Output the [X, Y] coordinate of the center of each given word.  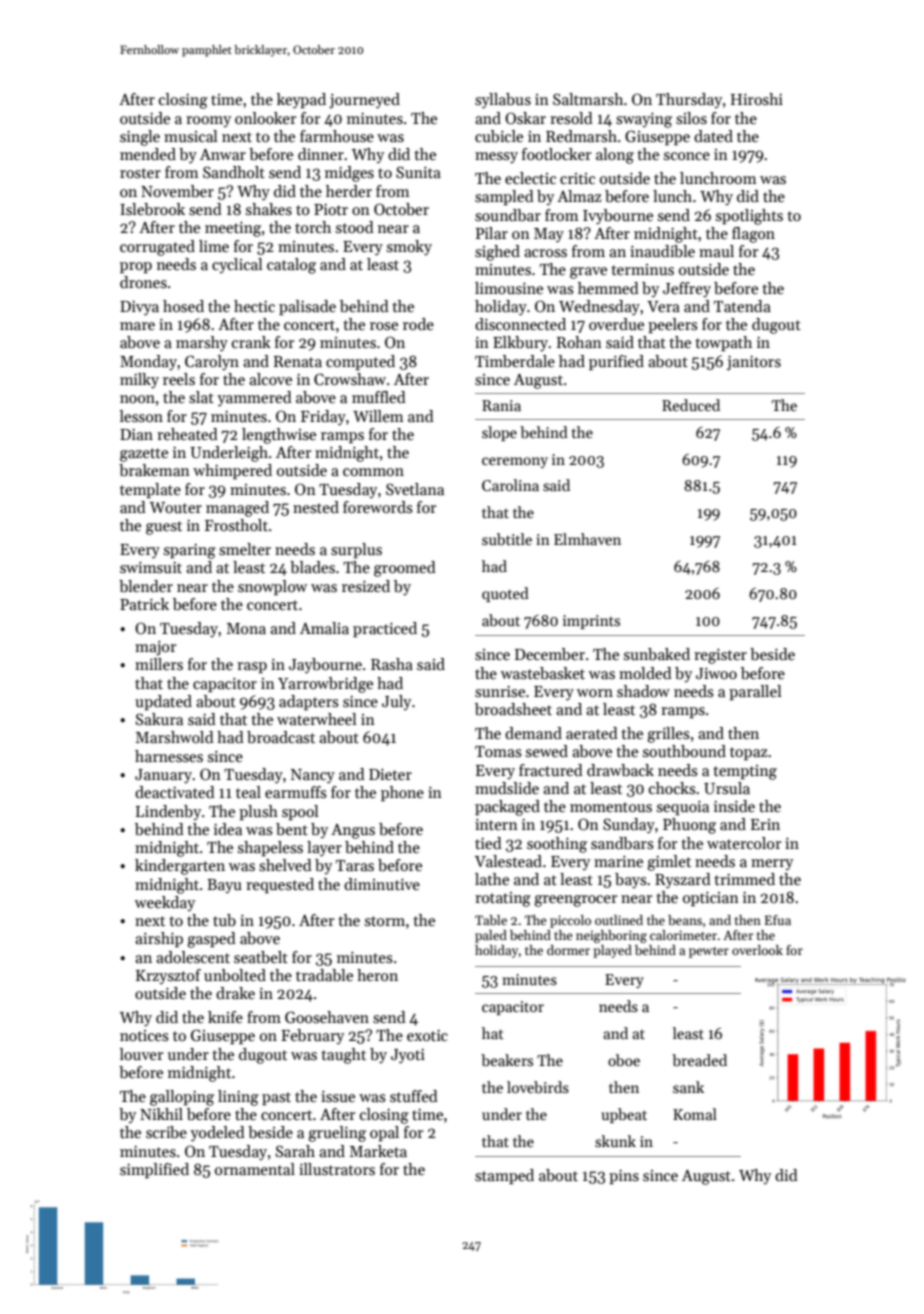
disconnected [520, 324]
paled [491, 936]
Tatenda [742, 306]
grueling [337, 1134]
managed [237, 509]
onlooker [266, 118]
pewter [709, 952]
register [720, 656]
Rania [501, 405]
